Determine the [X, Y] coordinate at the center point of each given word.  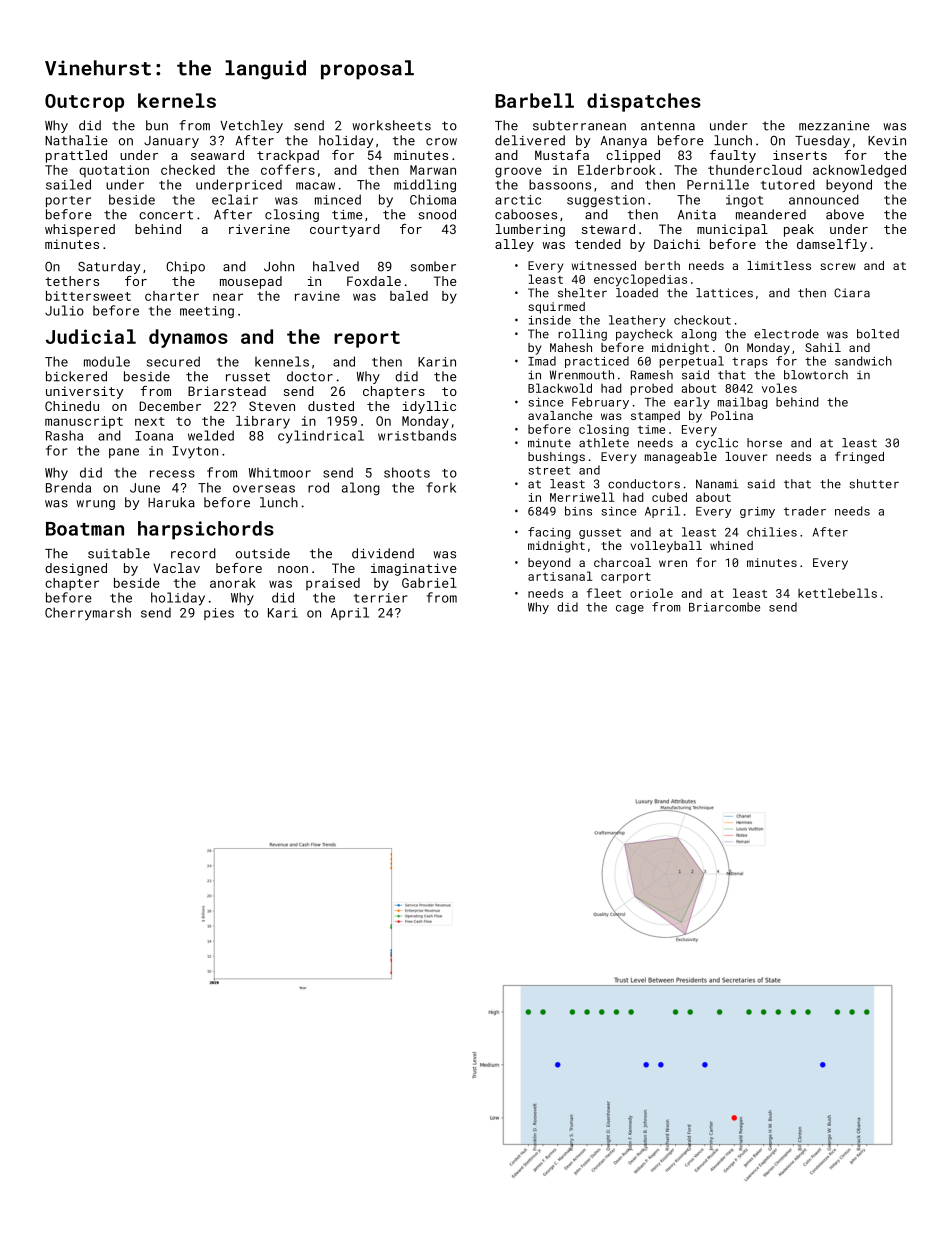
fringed [859, 457]
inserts [800, 155]
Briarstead [227, 391]
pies [219, 614]
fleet [604, 593]
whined [731, 545]
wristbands [417, 435]
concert [166, 215]
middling [425, 185]
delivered [530, 140]
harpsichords [206, 530]
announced [824, 199]
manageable [681, 458]
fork [441, 487]
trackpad [288, 156]
